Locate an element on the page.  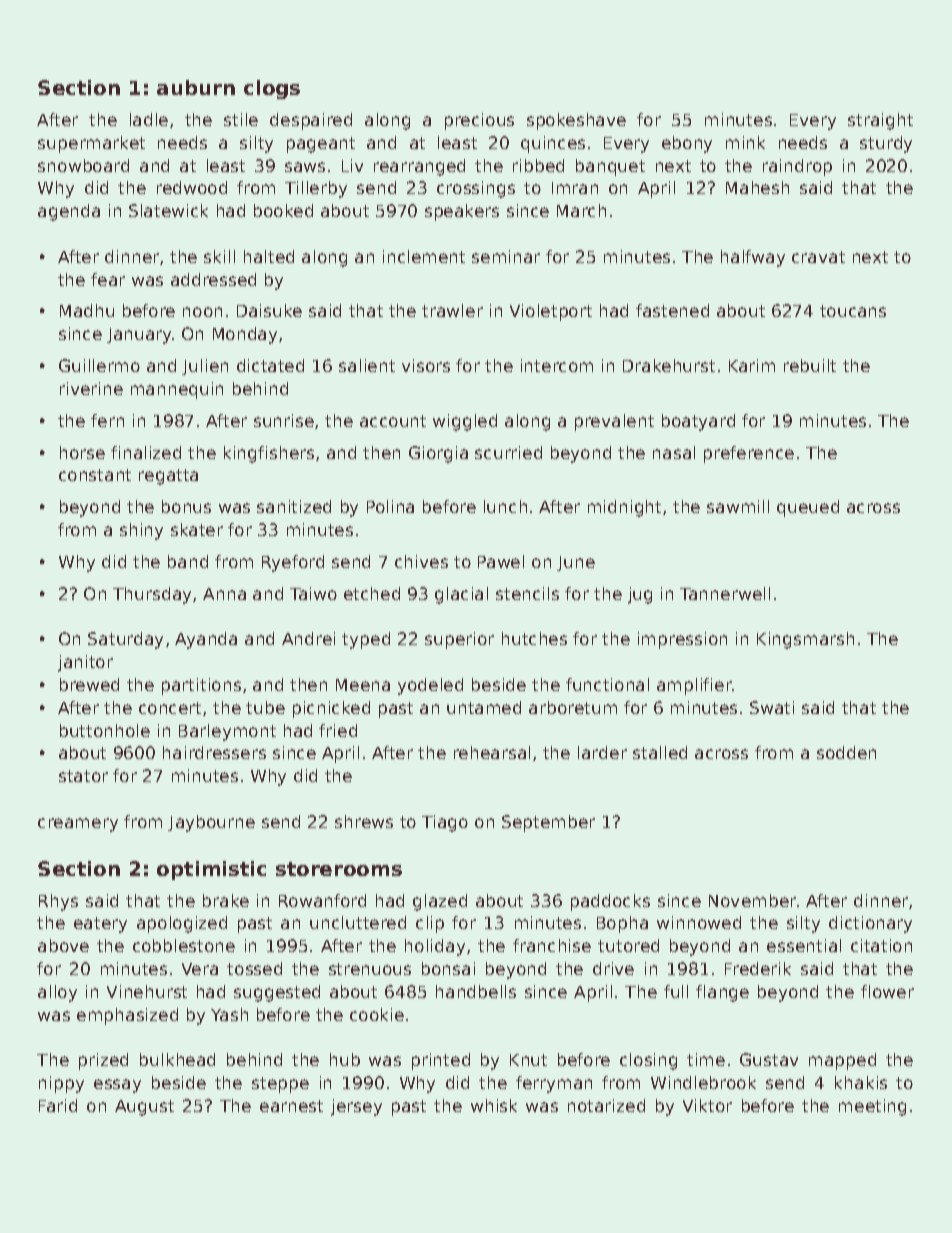
straight is located at coordinates (880, 121).
